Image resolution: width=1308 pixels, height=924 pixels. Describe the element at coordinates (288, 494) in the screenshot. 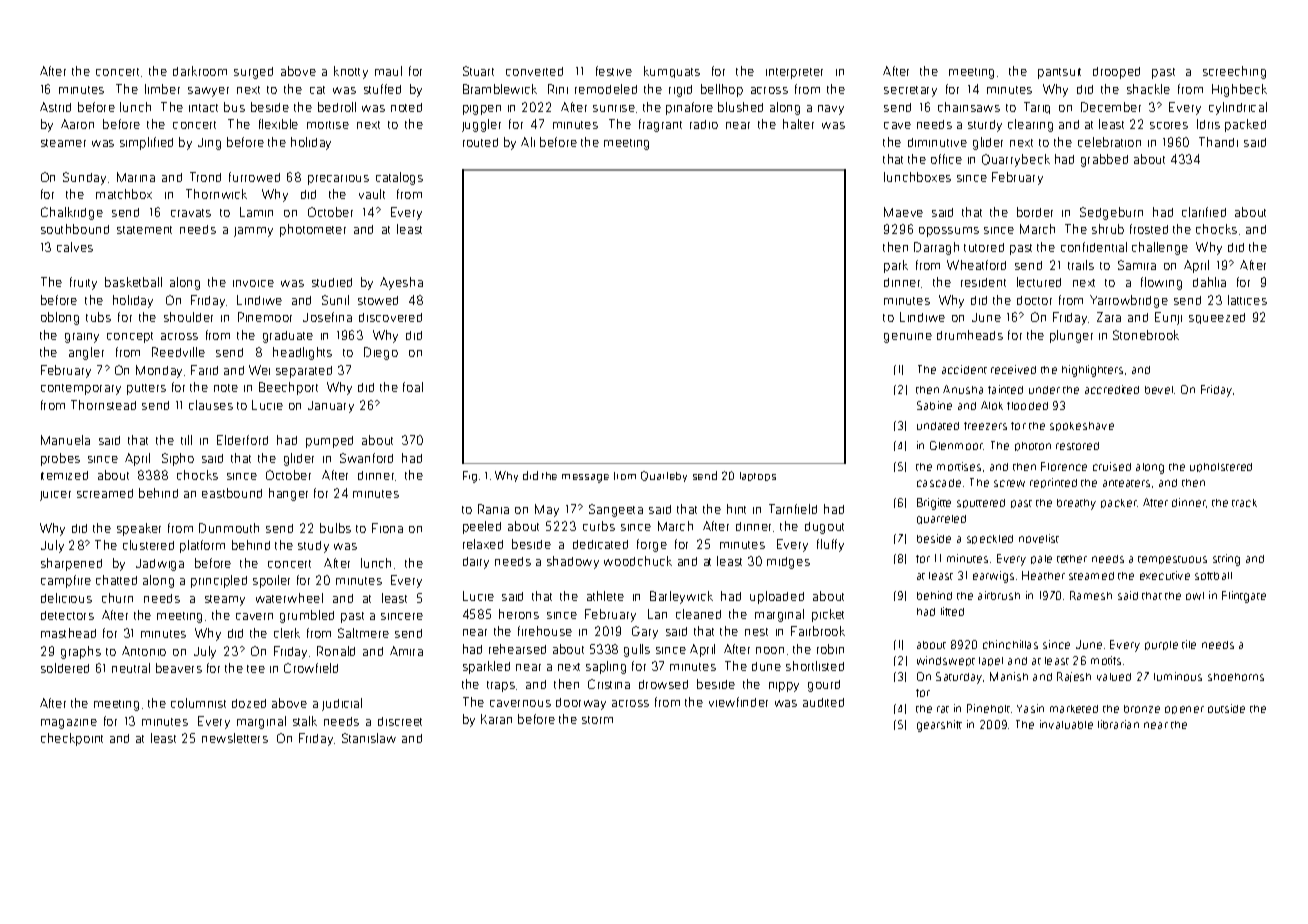

I see `hanger` at that location.
